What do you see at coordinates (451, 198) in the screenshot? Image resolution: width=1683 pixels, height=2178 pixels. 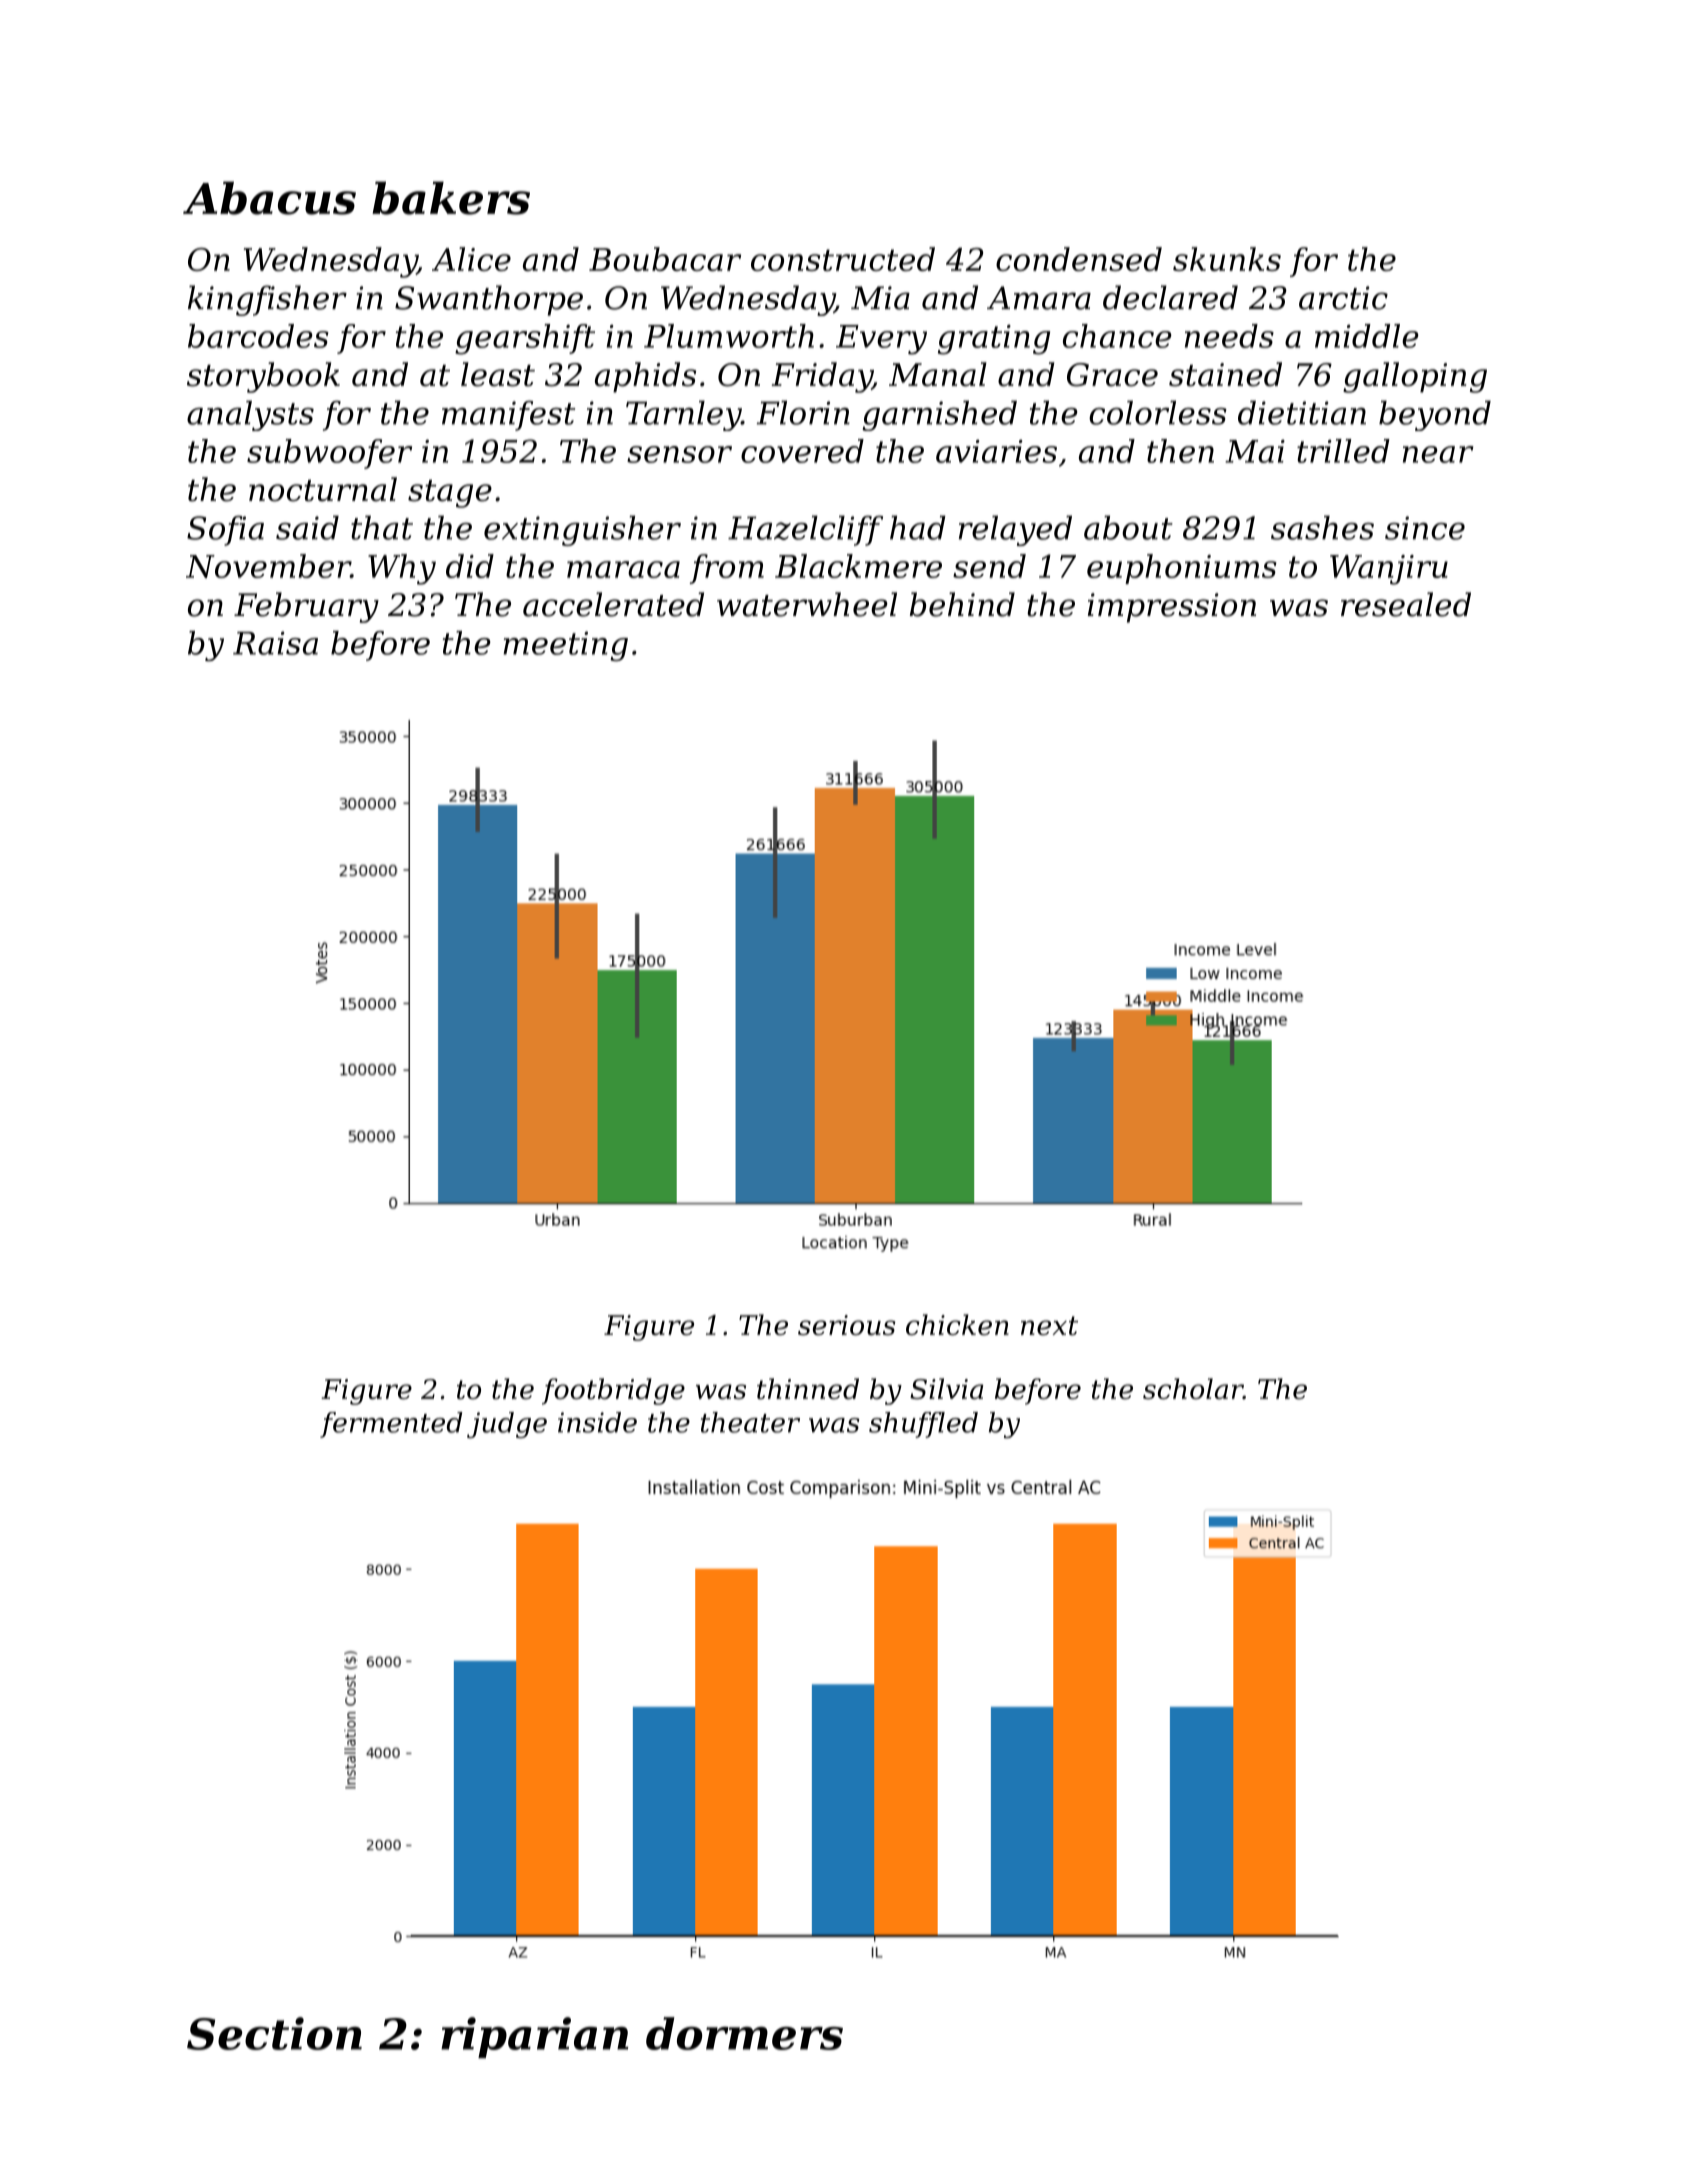 I see `bakers` at bounding box center [451, 198].
